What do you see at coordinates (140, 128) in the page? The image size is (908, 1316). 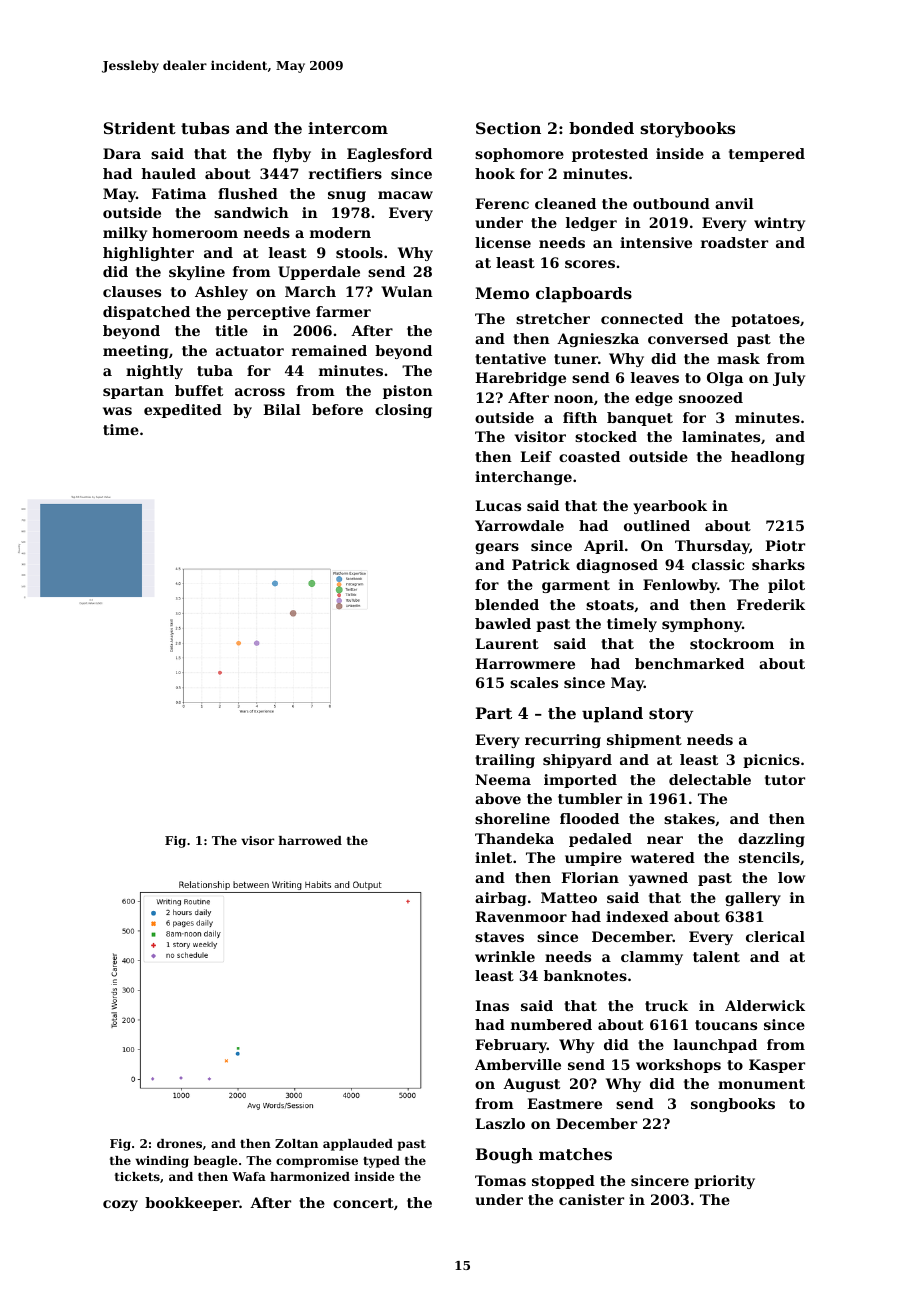 I see `Strident` at bounding box center [140, 128].
